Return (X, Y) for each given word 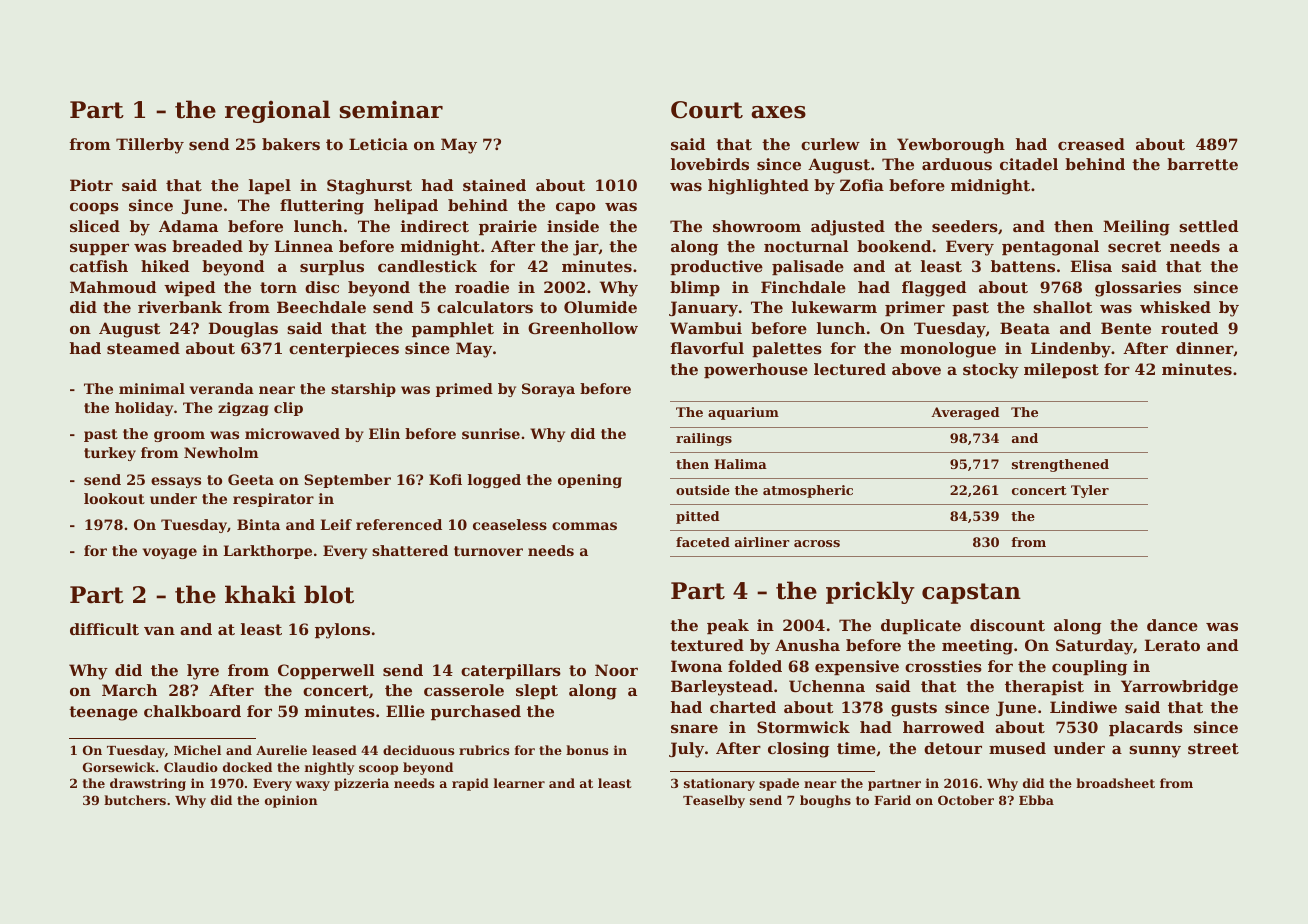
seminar (391, 109)
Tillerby (150, 146)
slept (537, 691)
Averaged (965, 413)
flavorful (707, 348)
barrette (1202, 164)
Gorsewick (119, 767)
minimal (152, 388)
